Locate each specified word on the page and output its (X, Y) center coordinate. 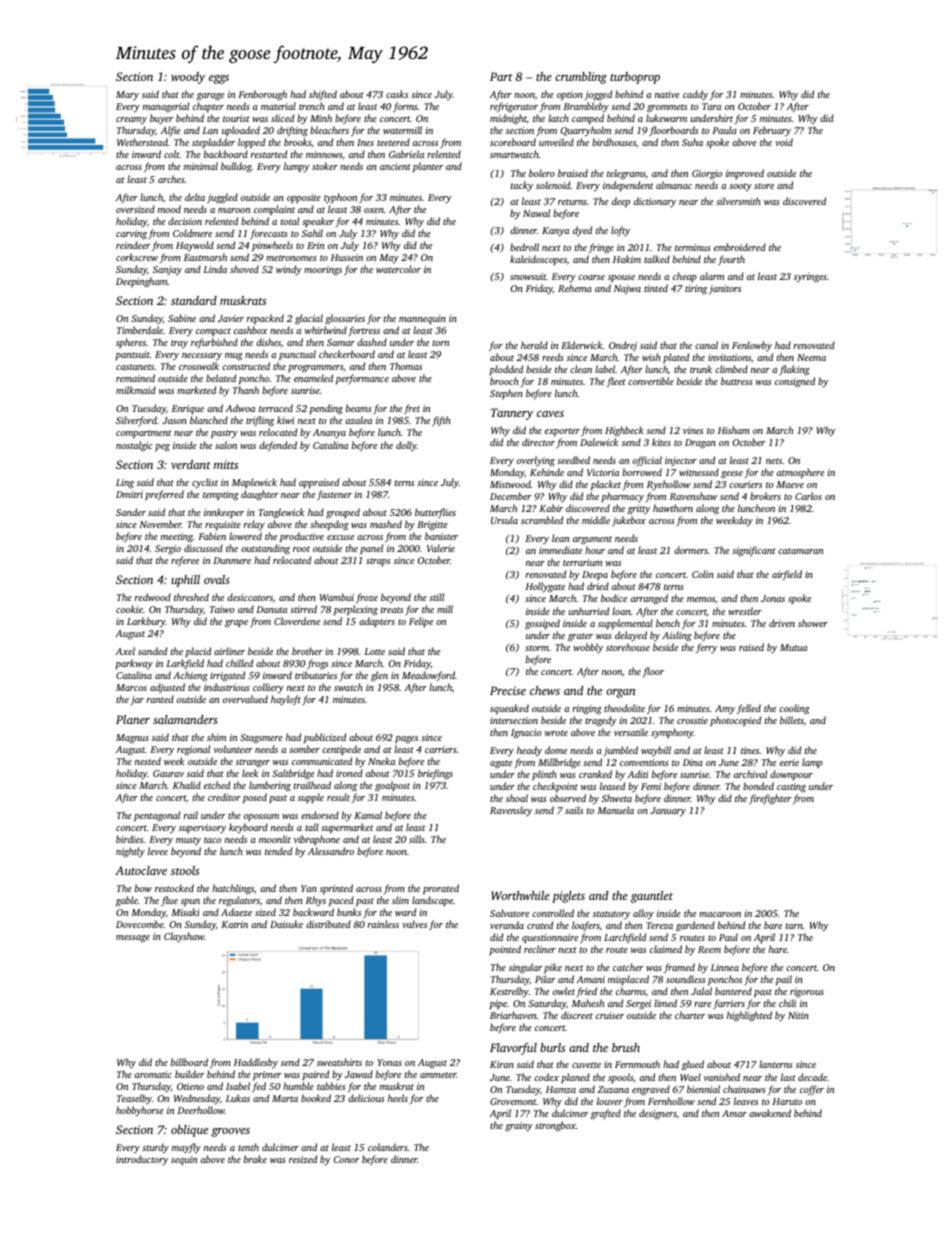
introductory (142, 1160)
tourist (236, 118)
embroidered (740, 247)
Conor (347, 1159)
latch (558, 118)
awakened (770, 1113)
